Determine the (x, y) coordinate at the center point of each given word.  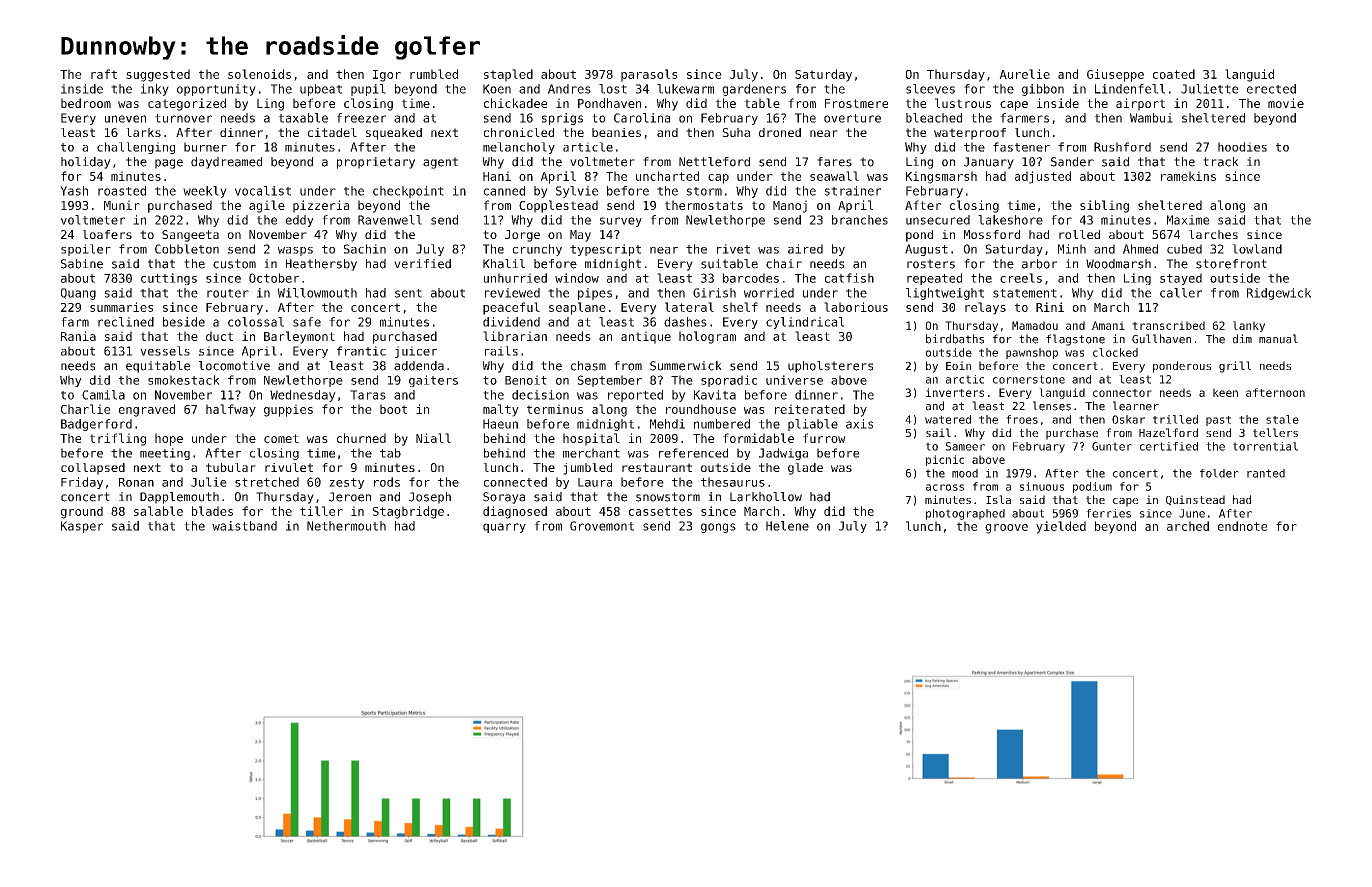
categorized (187, 104)
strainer (853, 191)
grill (1235, 367)
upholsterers (830, 367)
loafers (107, 234)
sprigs (562, 119)
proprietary (376, 163)
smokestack (184, 380)
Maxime (1188, 220)
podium (1092, 487)
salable (158, 511)
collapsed (93, 469)
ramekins (1188, 176)
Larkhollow (766, 497)
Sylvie (577, 192)
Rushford (1122, 147)
